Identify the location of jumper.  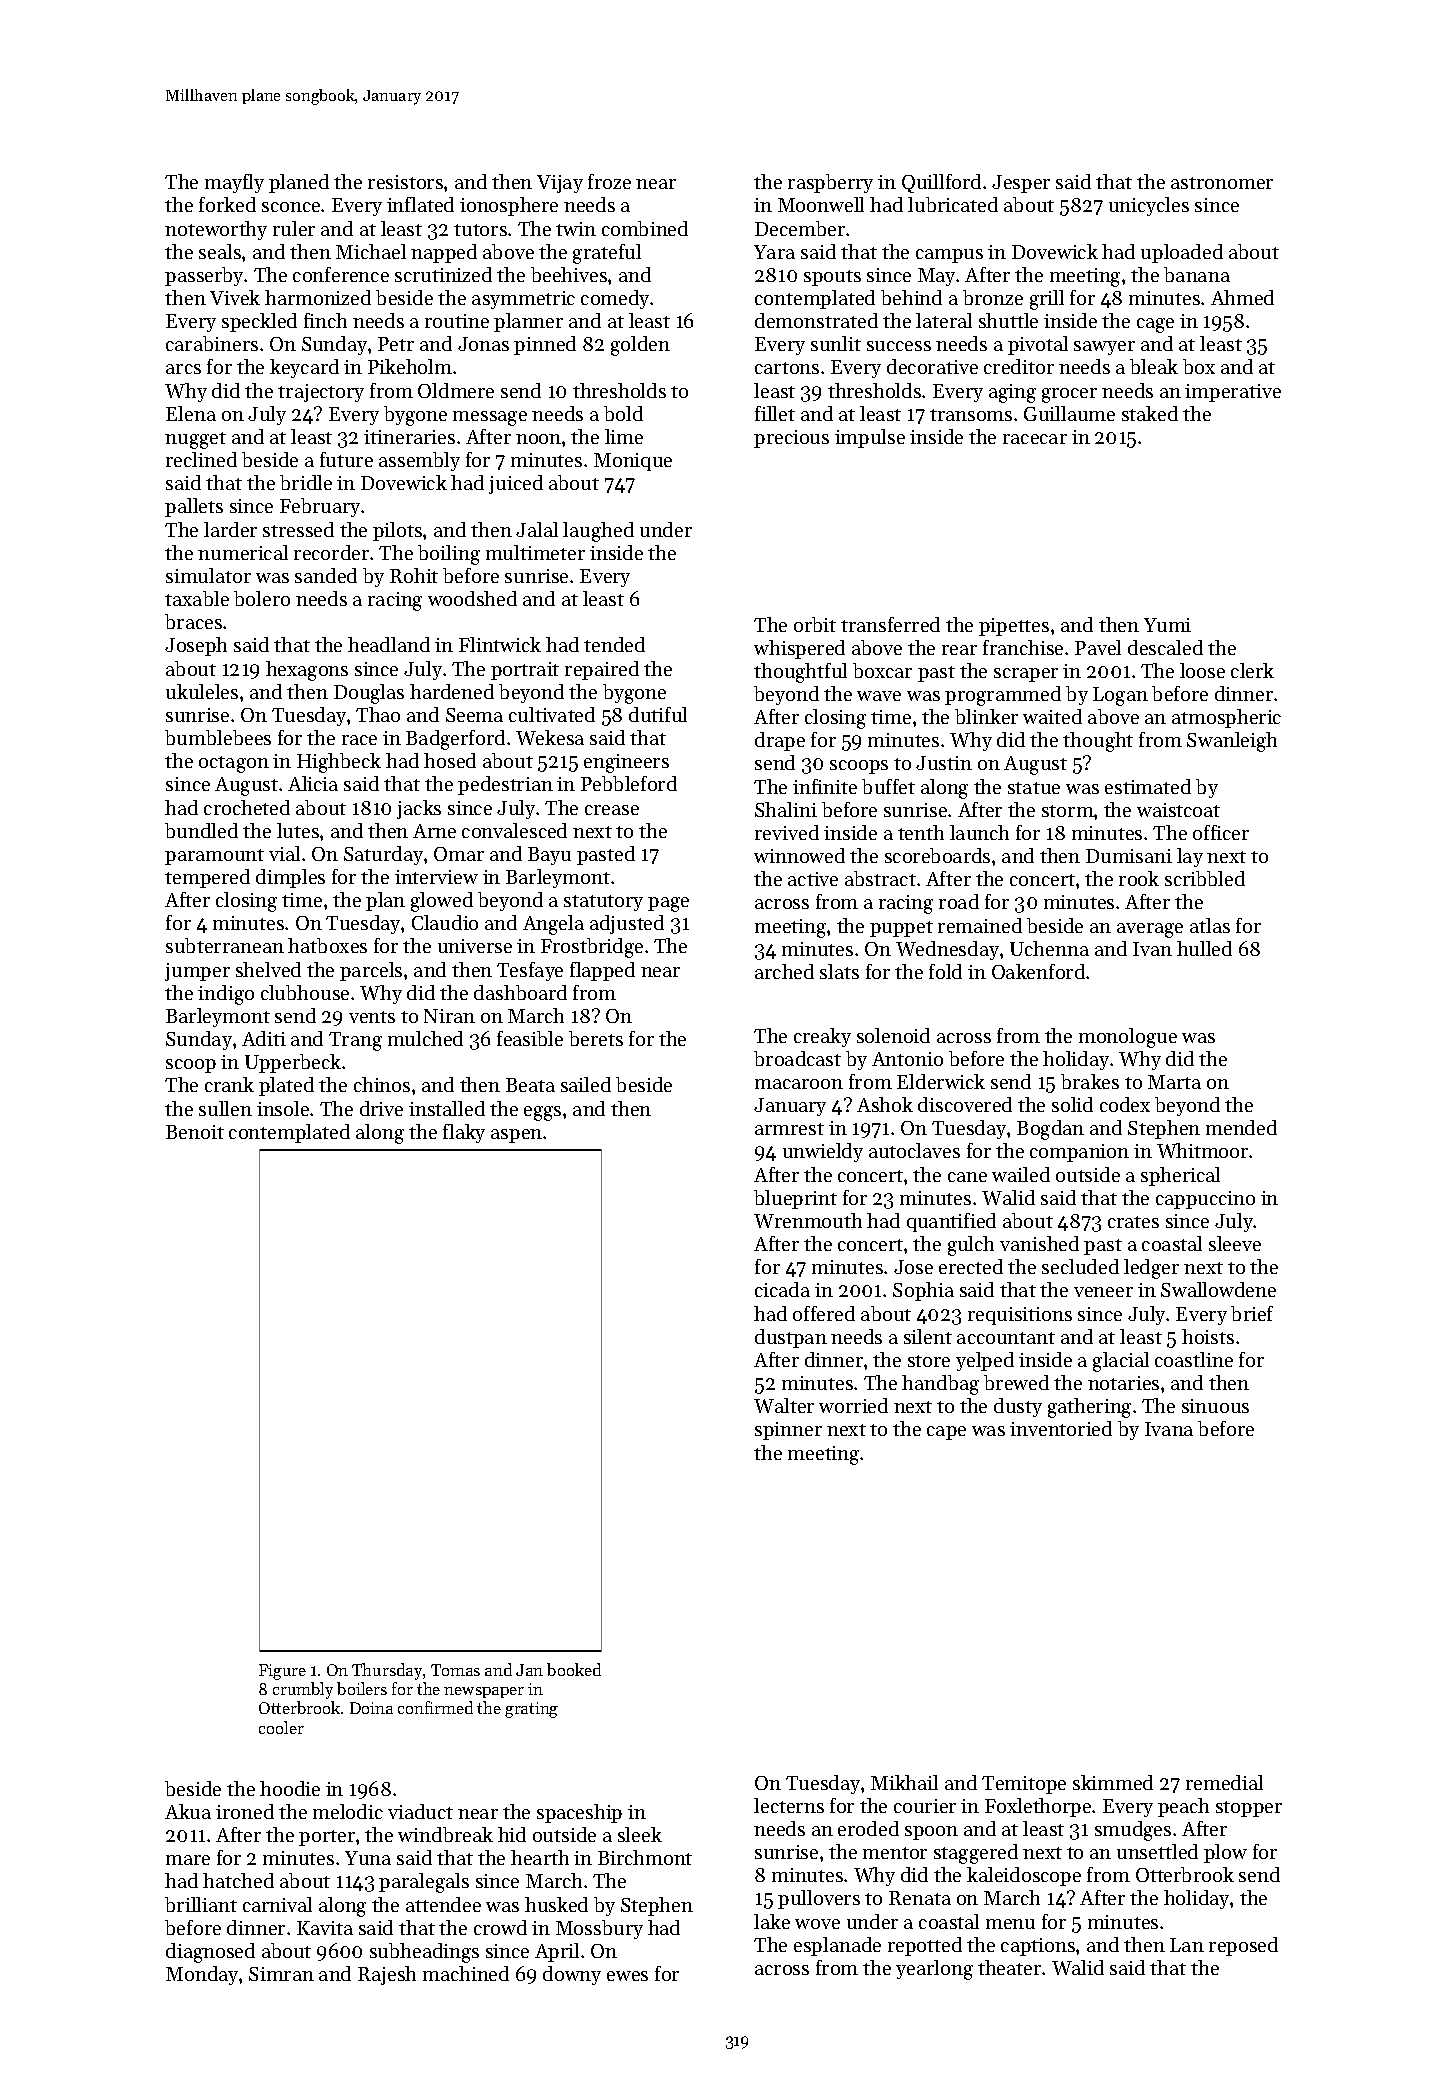
(197, 972).
